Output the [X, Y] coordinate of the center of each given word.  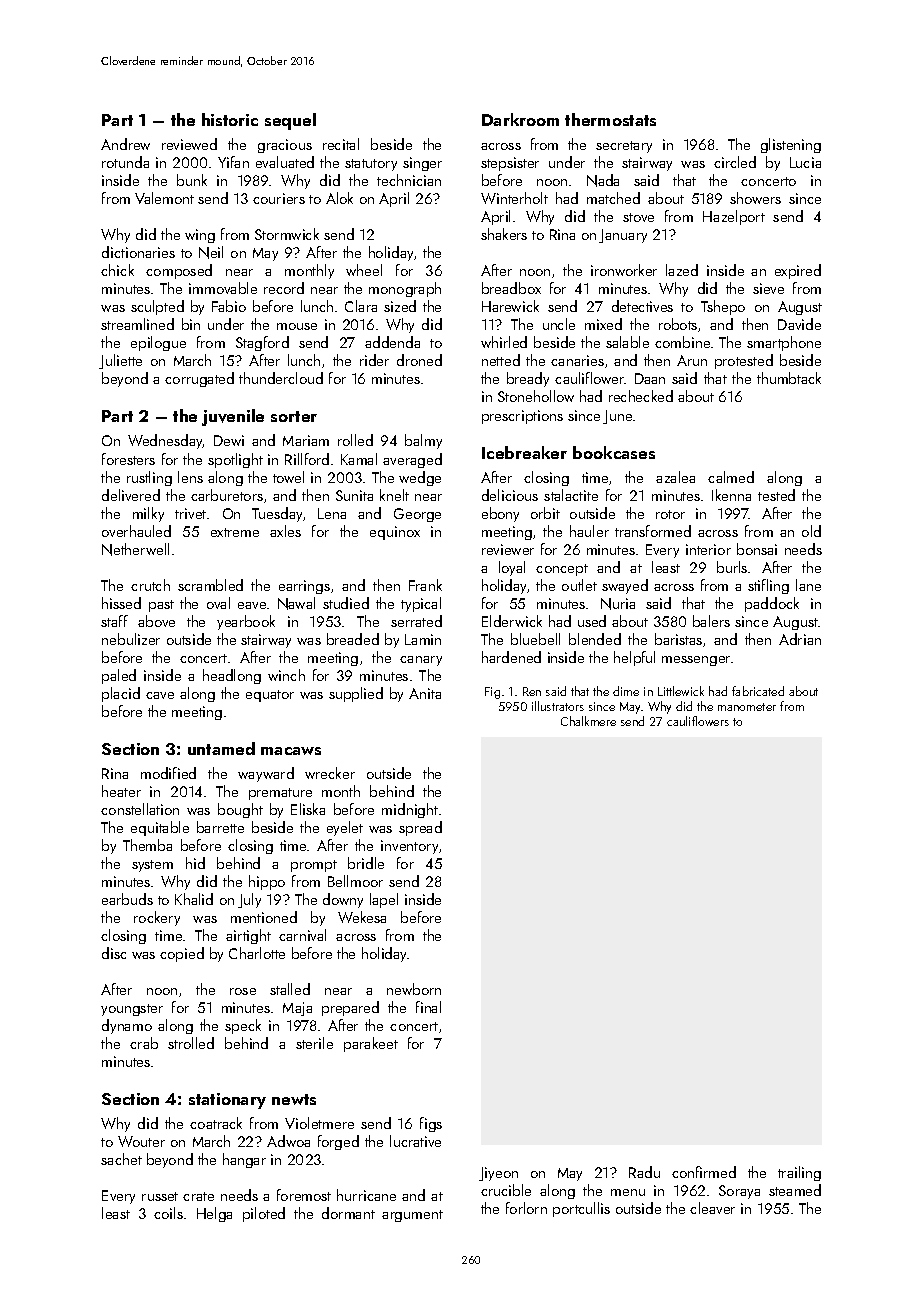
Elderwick [512, 621]
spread [420, 828]
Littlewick [681, 691]
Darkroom [520, 119]
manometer [747, 707]
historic [230, 119]
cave [160, 695]
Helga [214, 1214]
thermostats [610, 119]
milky [148, 514]
